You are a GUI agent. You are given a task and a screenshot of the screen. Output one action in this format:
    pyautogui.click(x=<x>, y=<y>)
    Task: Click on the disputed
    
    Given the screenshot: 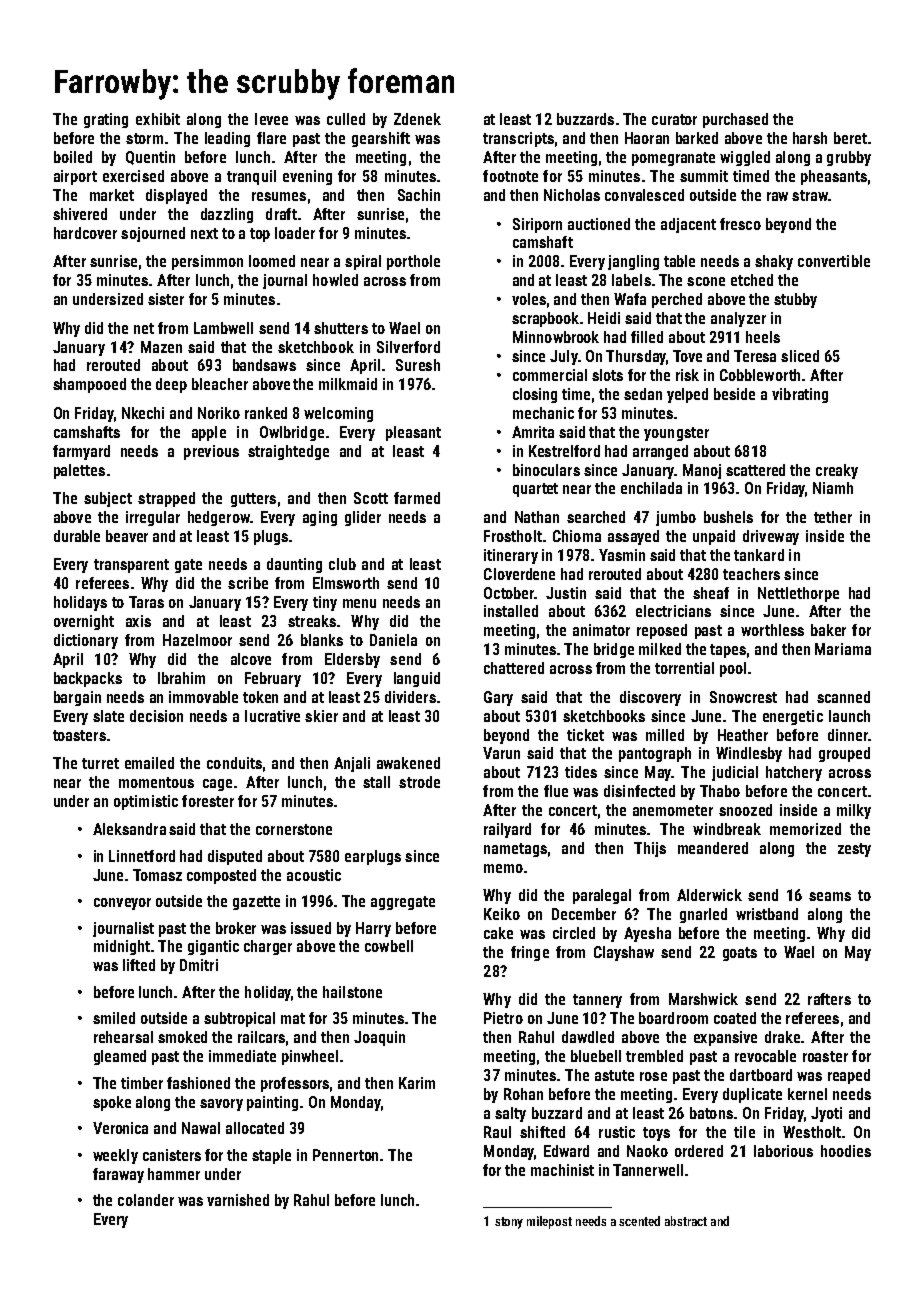 What is the action you would take?
    pyautogui.click(x=235, y=857)
